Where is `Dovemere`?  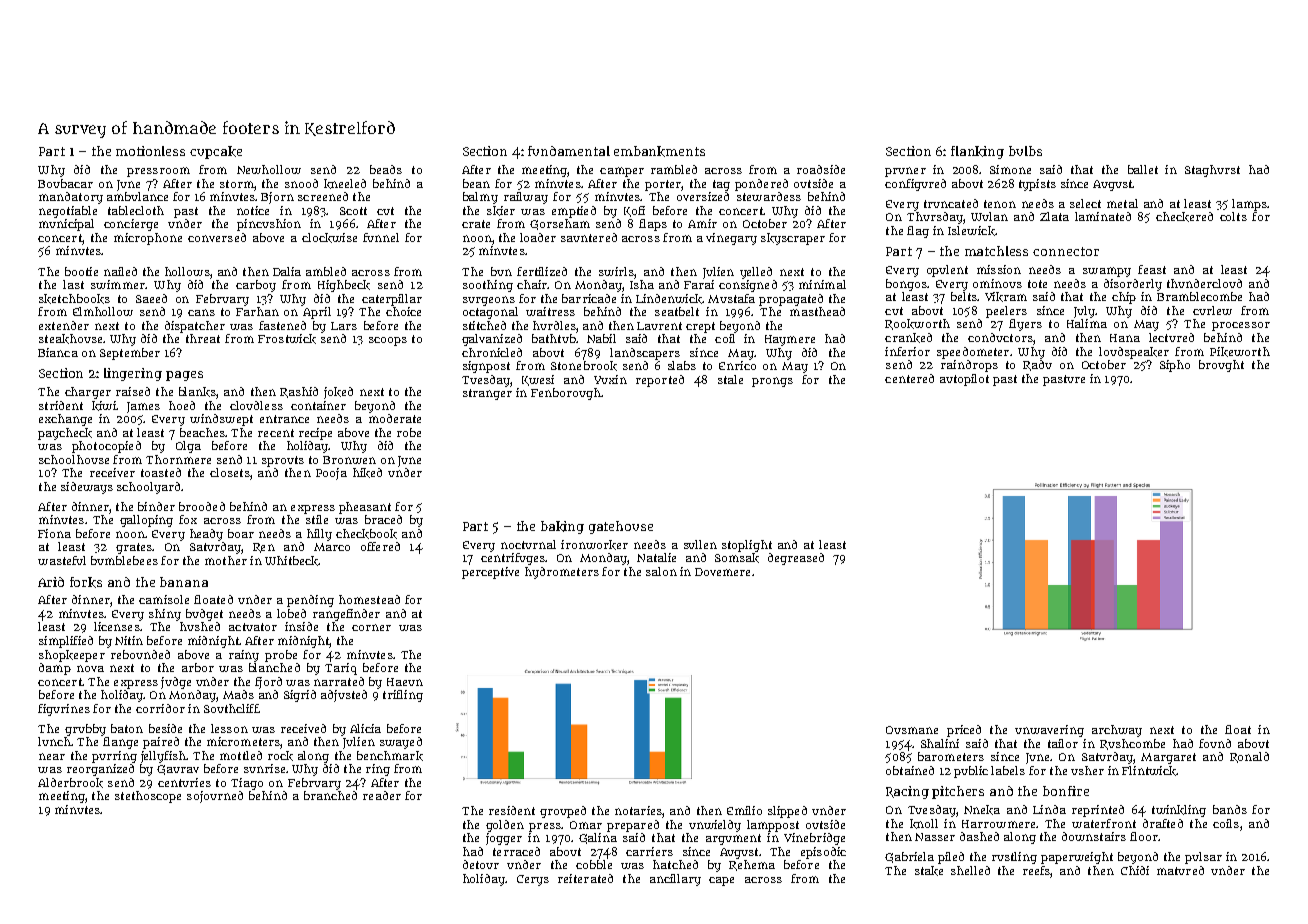 Dovemere is located at coordinates (722, 572).
